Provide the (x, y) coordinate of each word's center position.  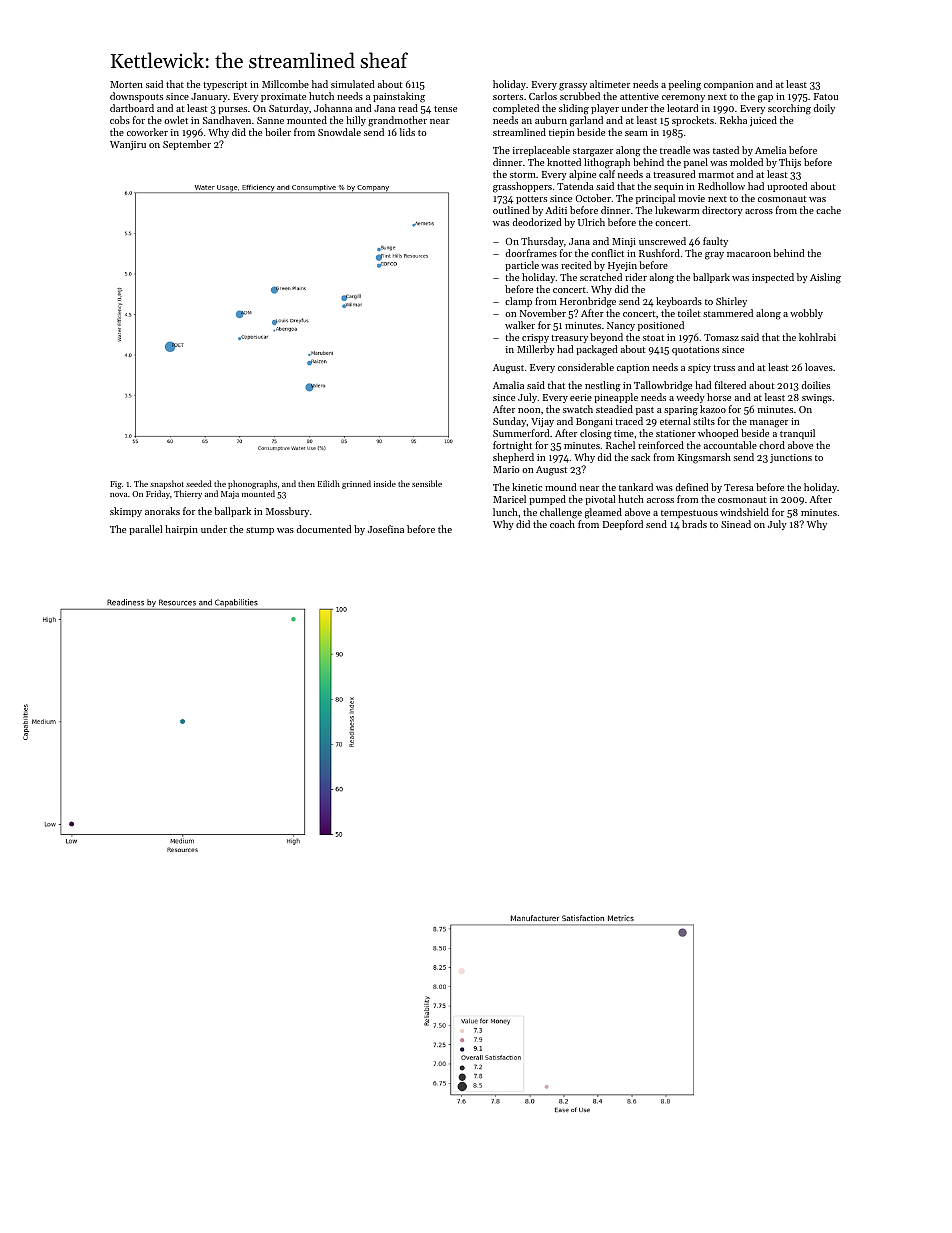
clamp (518, 302)
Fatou (826, 96)
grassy (573, 87)
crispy (535, 338)
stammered (728, 313)
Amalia (508, 385)
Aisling (825, 278)
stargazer (593, 152)
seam (636, 133)
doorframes (531, 253)
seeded (199, 483)
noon (529, 410)
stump (260, 531)
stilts (704, 421)
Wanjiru (128, 145)
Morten (126, 84)
